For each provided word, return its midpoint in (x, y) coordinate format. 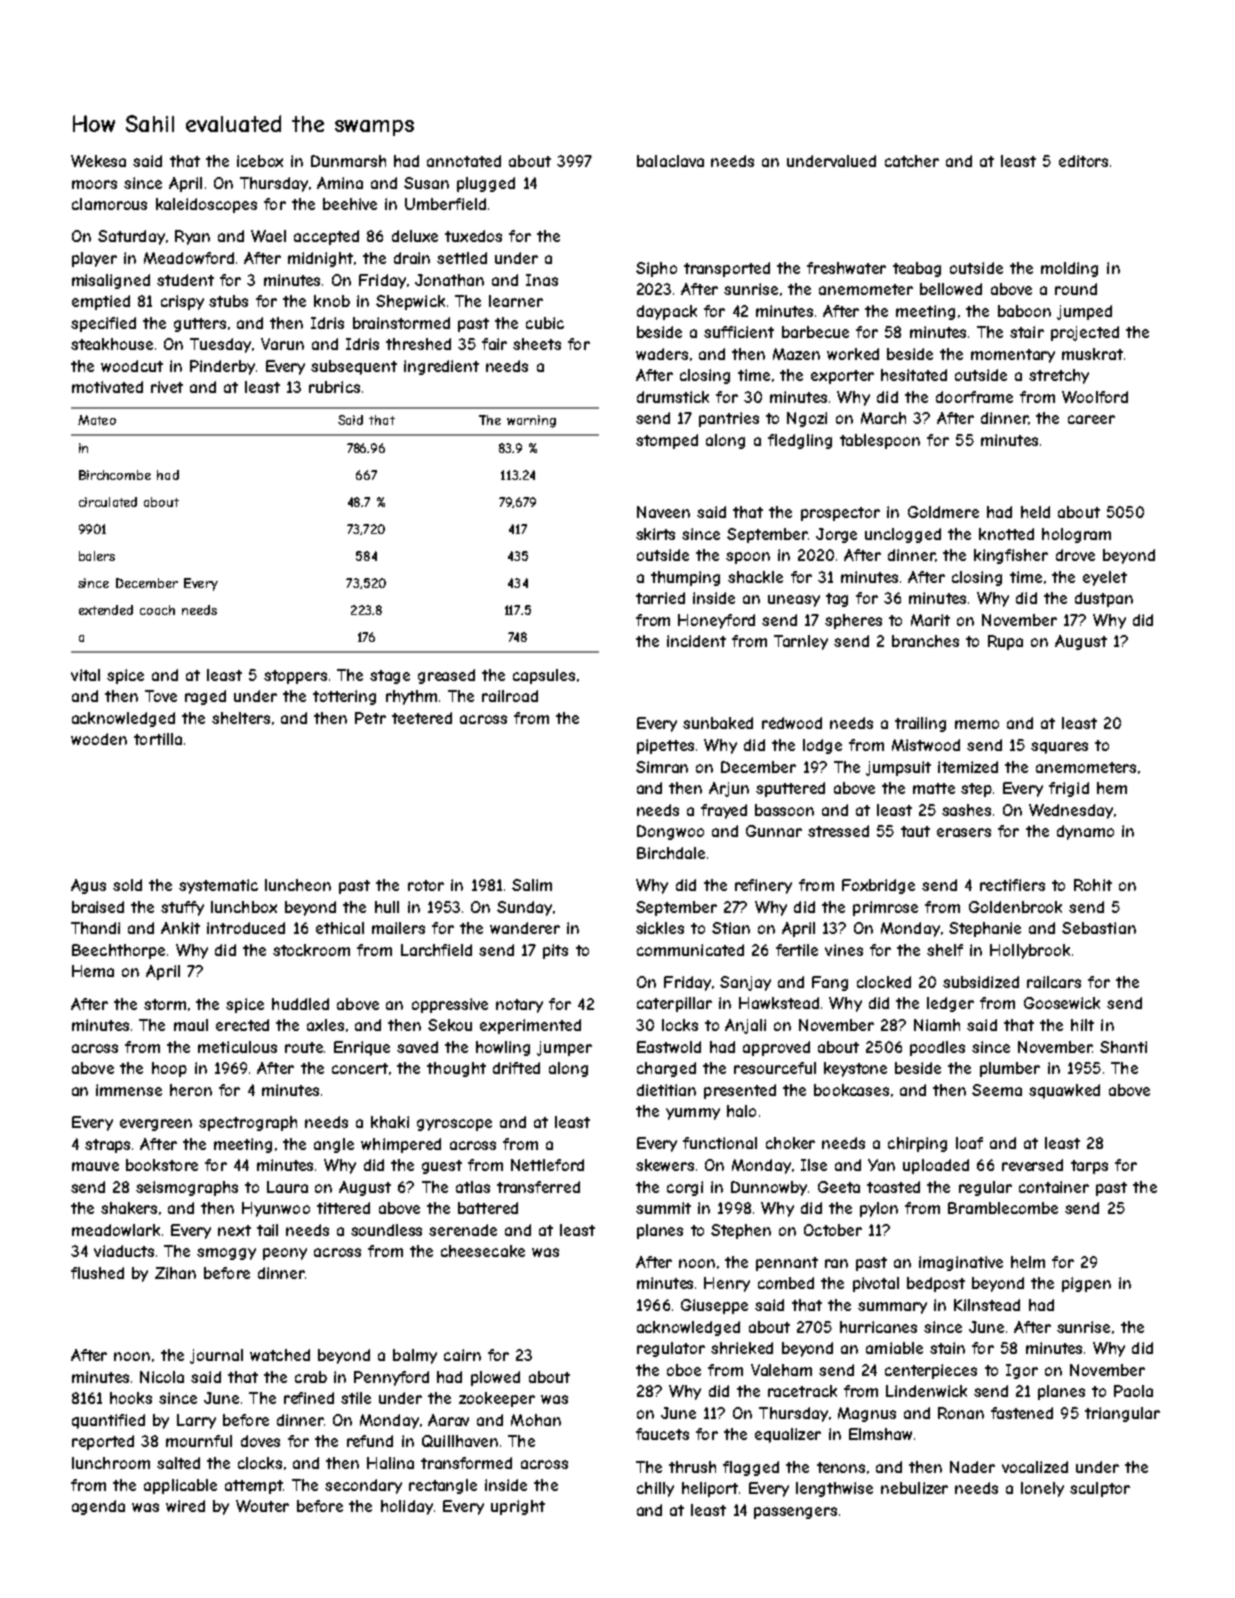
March (883, 418)
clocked (884, 982)
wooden (99, 739)
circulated (108, 502)
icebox (260, 161)
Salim (532, 885)
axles (325, 1025)
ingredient (441, 367)
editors (1083, 161)
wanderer (525, 928)
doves (260, 1441)
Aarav (448, 1420)
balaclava (670, 161)
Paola (1133, 1391)
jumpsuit (898, 768)
